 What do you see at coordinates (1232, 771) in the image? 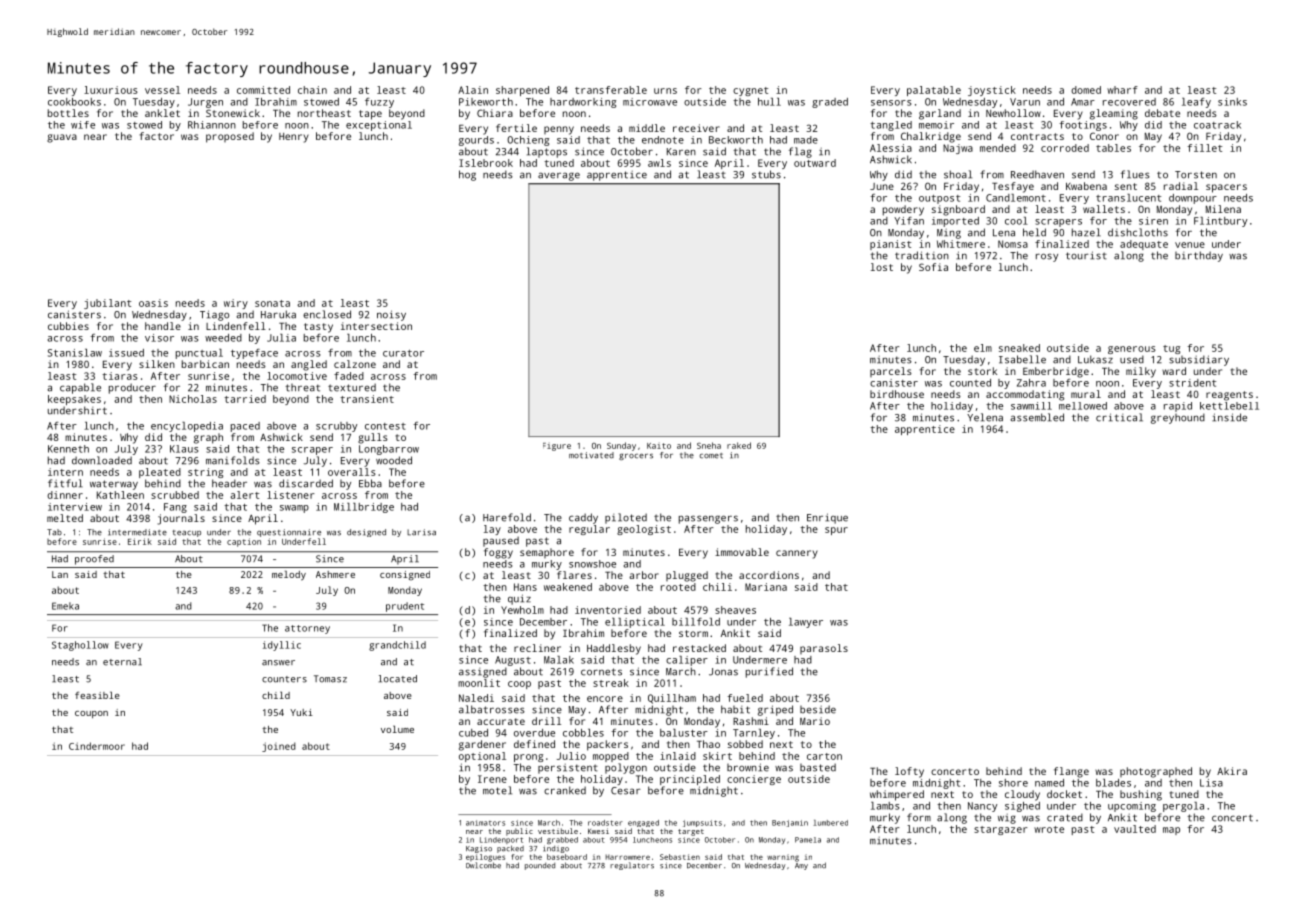
I see `Akira` at bounding box center [1232, 771].
